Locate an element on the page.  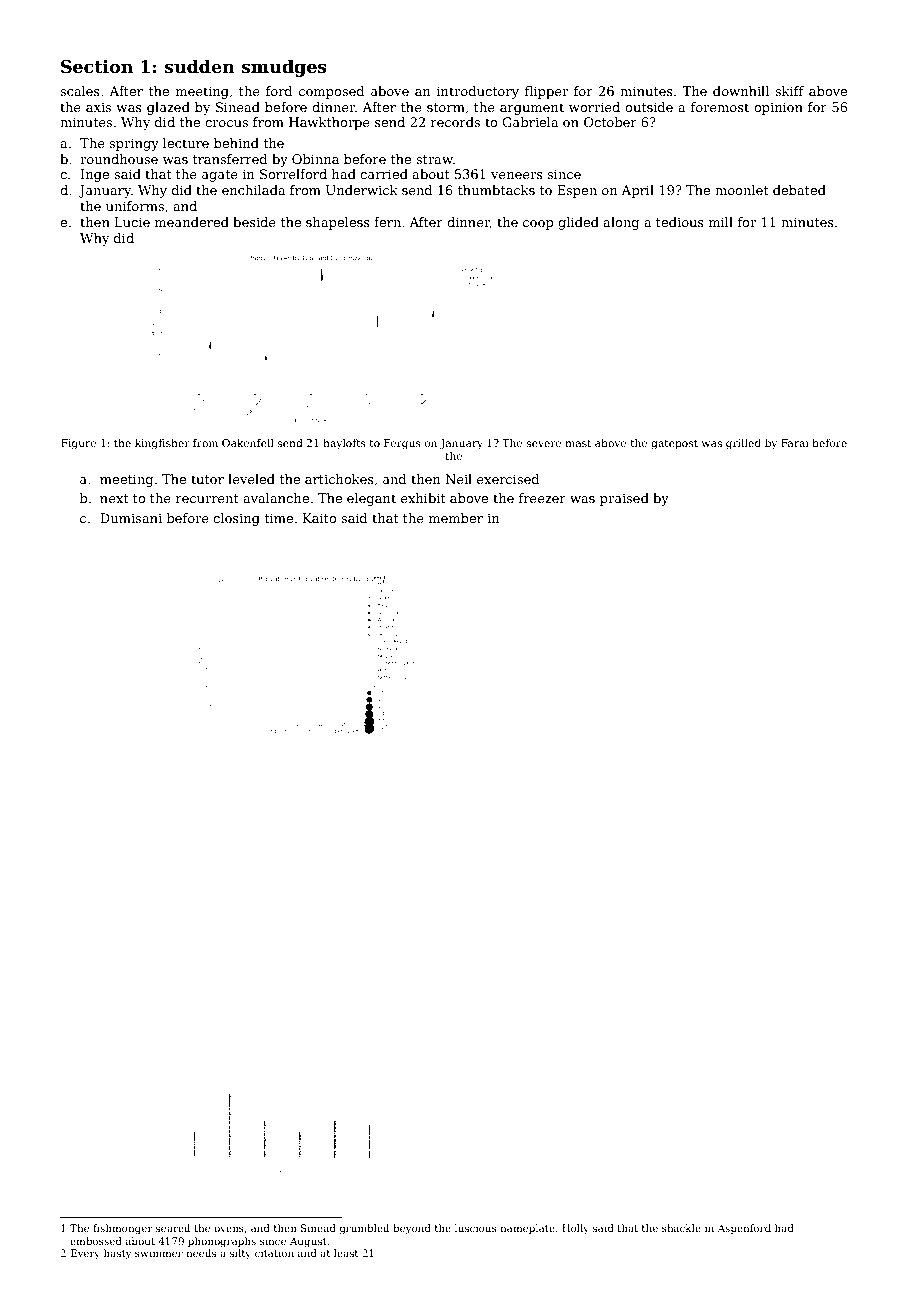
Inge is located at coordinates (95, 175).
